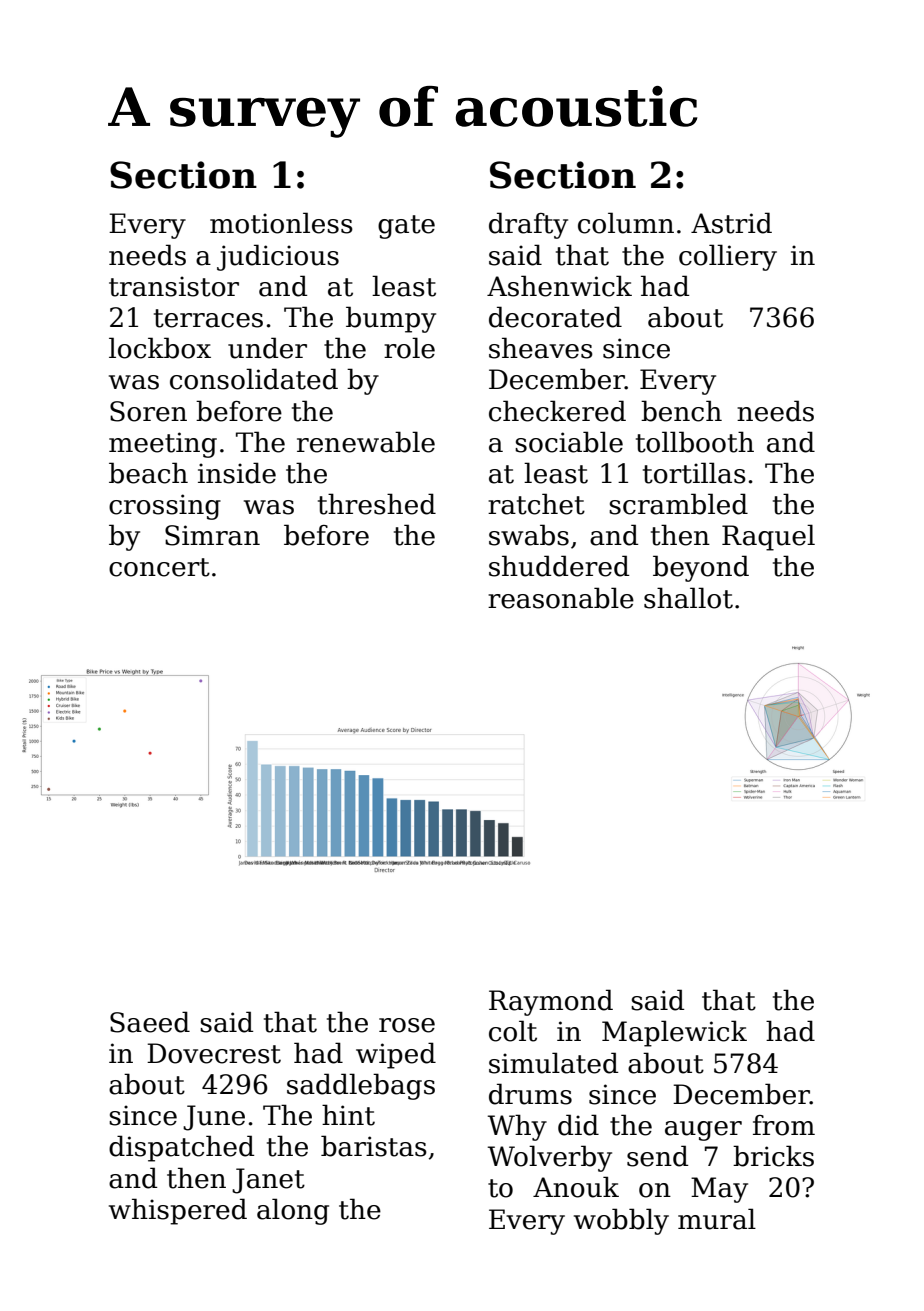  Describe the element at coordinates (150, 1022) in the image. I see `Saeed` at that location.
